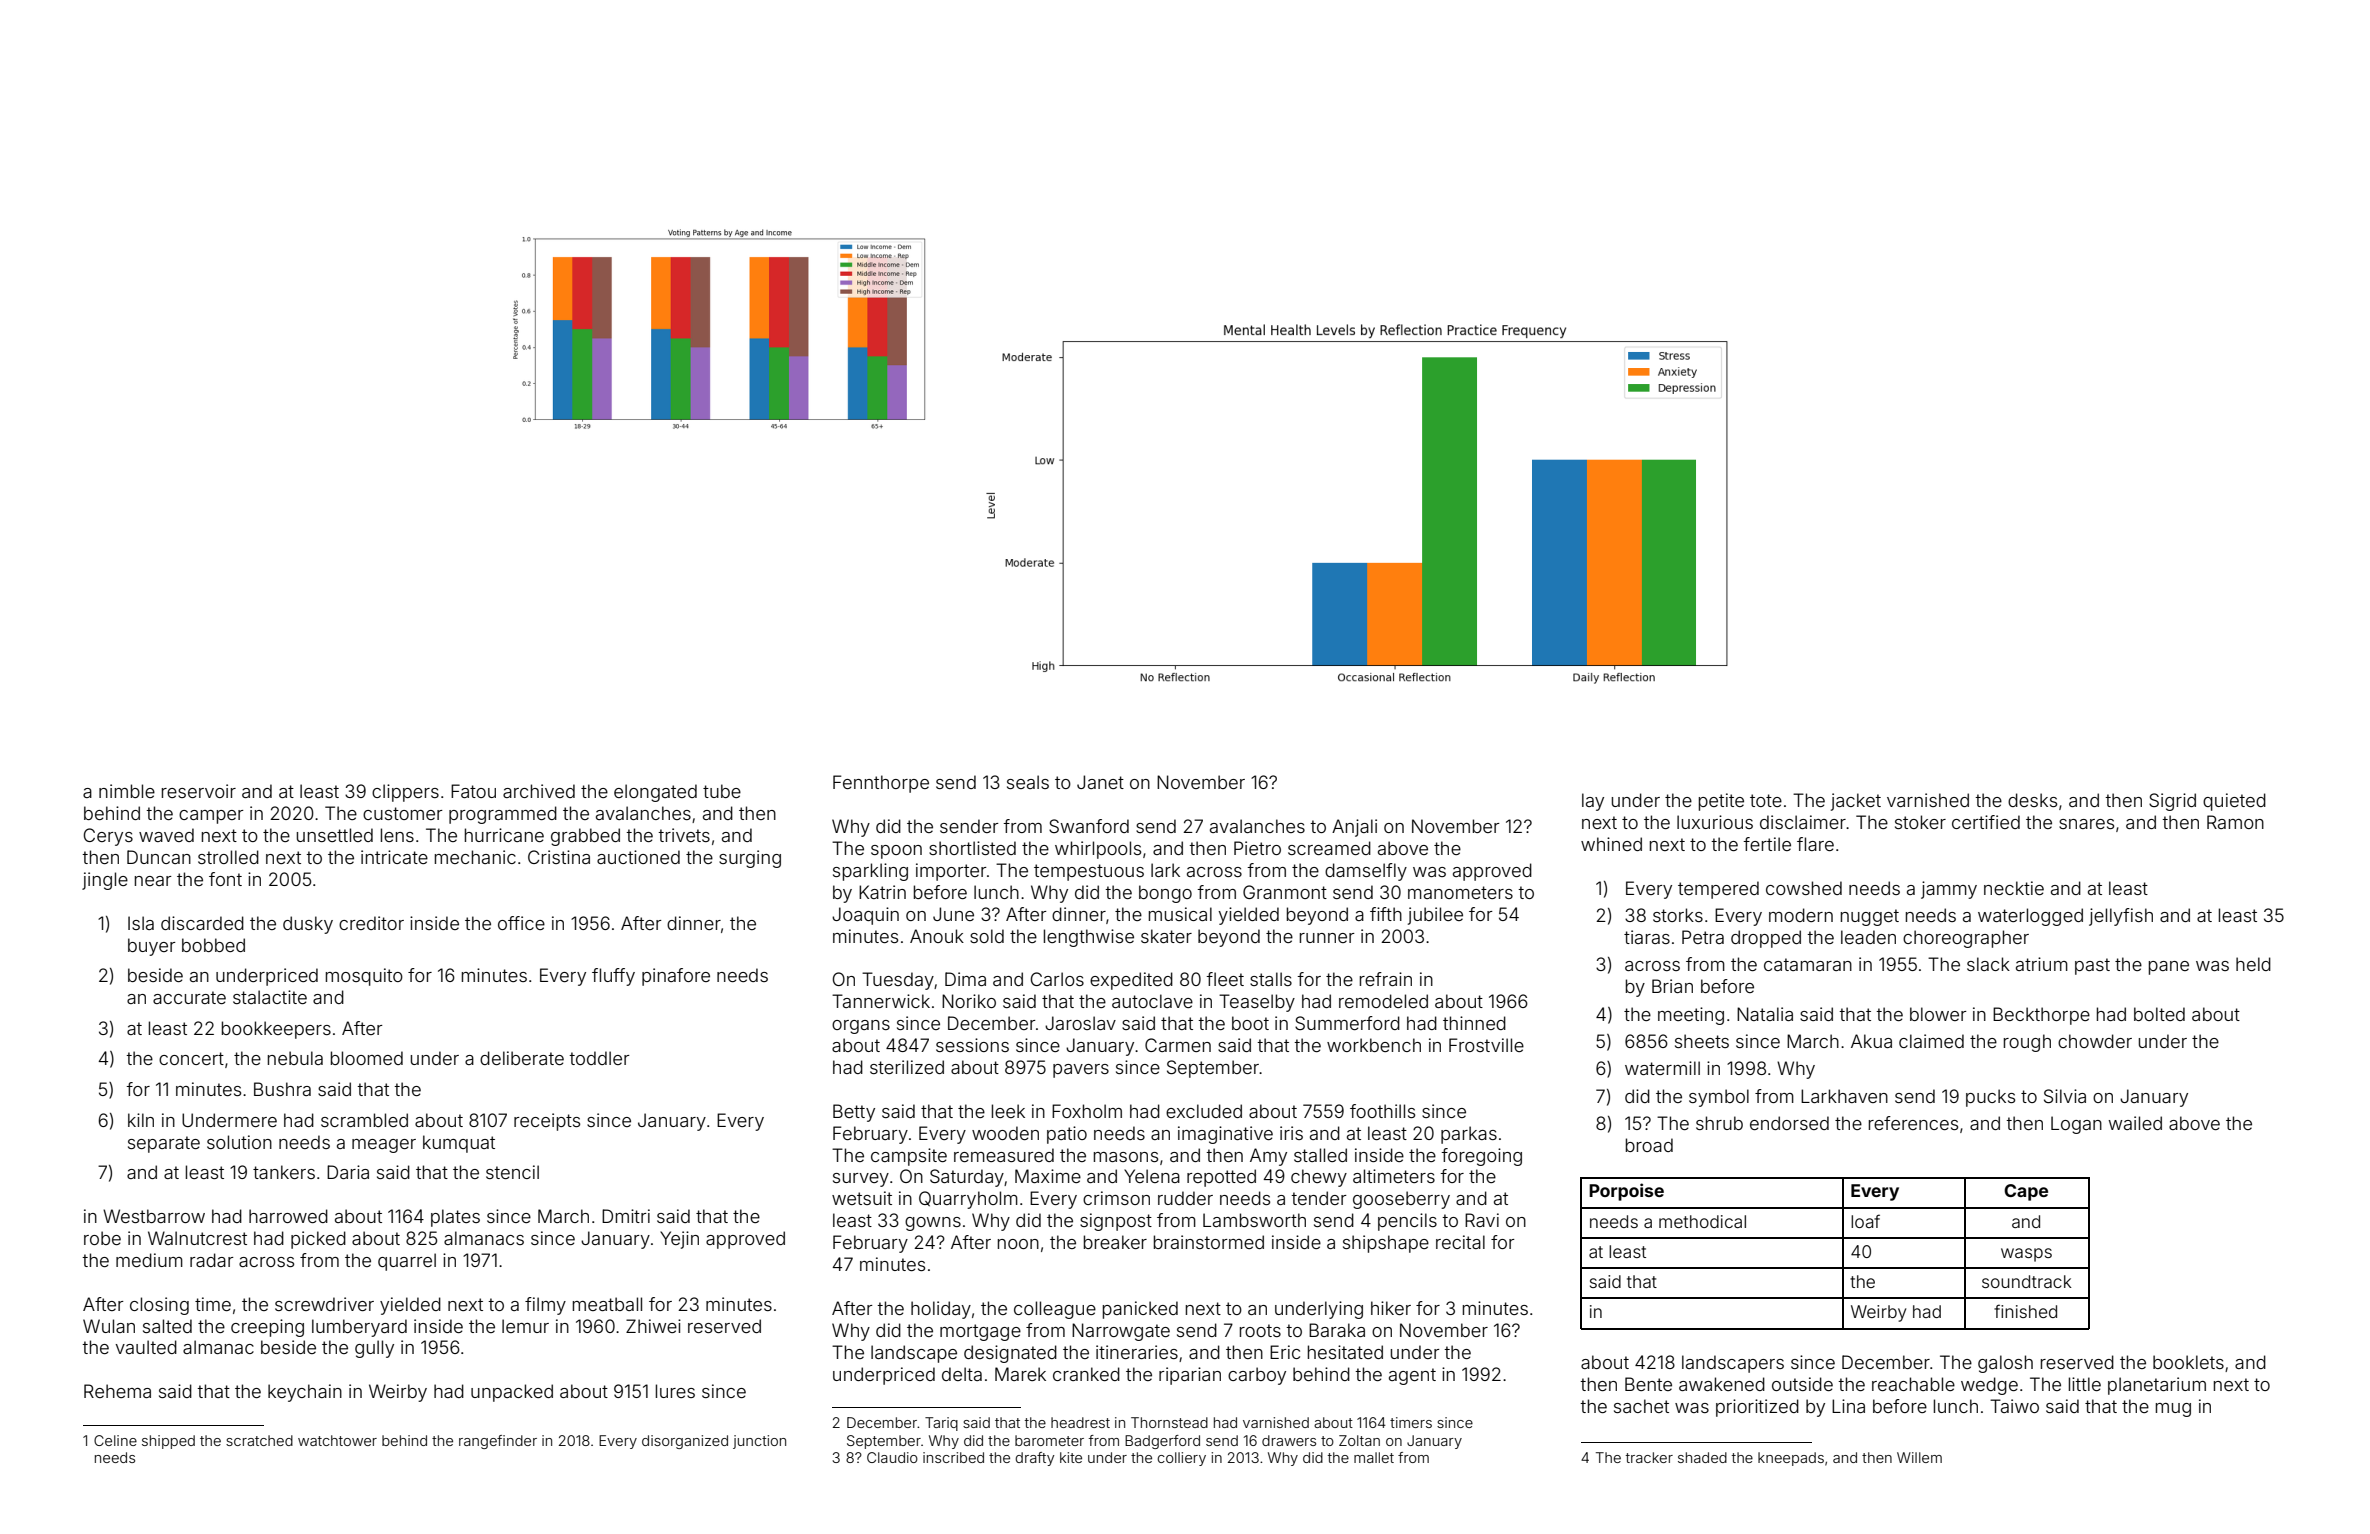  What do you see at coordinates (503, 815) in the image?
I see `programmed` at bounding box center [503, 815].
